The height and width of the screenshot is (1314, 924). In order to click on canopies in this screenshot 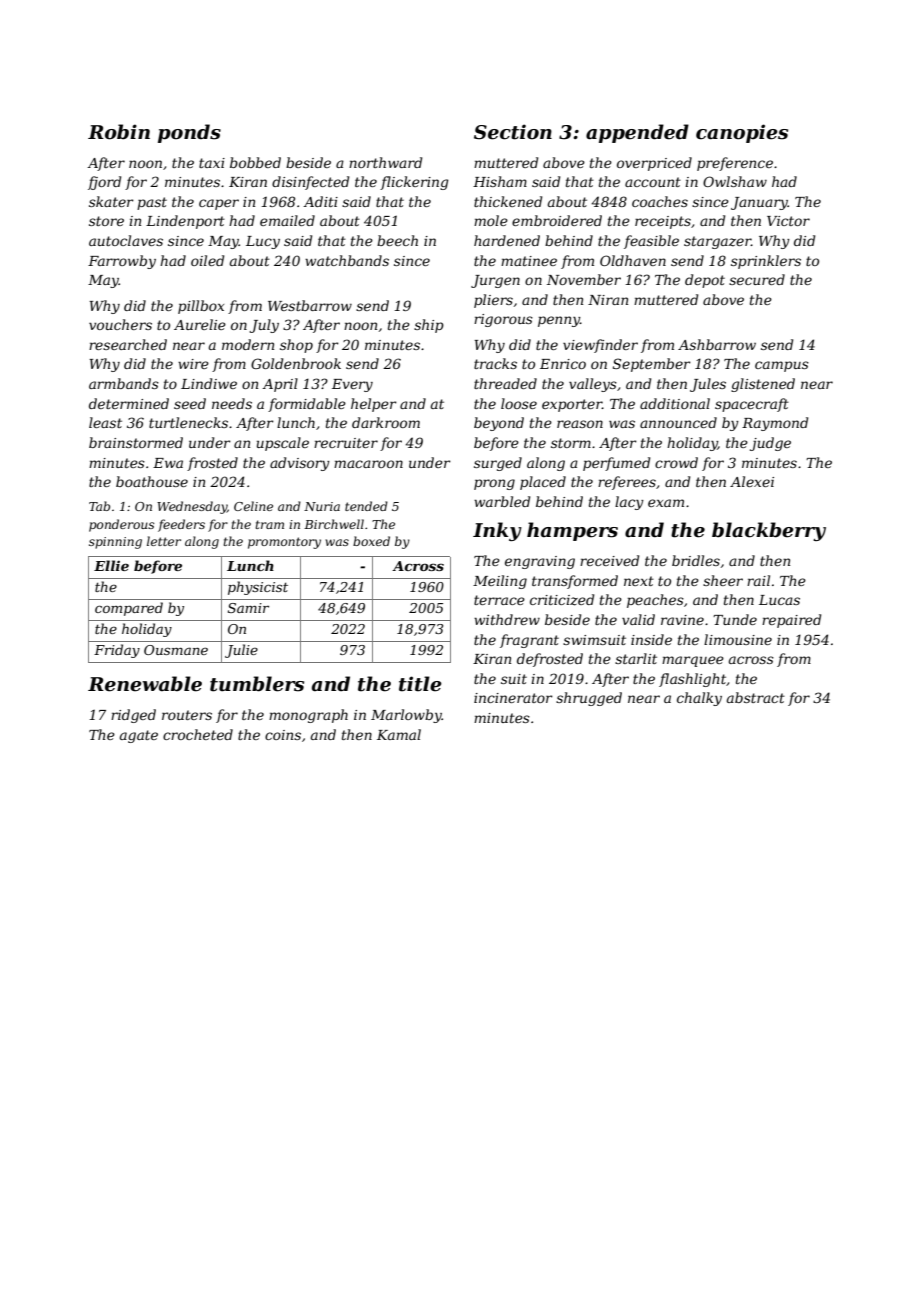, I will do `click(742, 133)`.
